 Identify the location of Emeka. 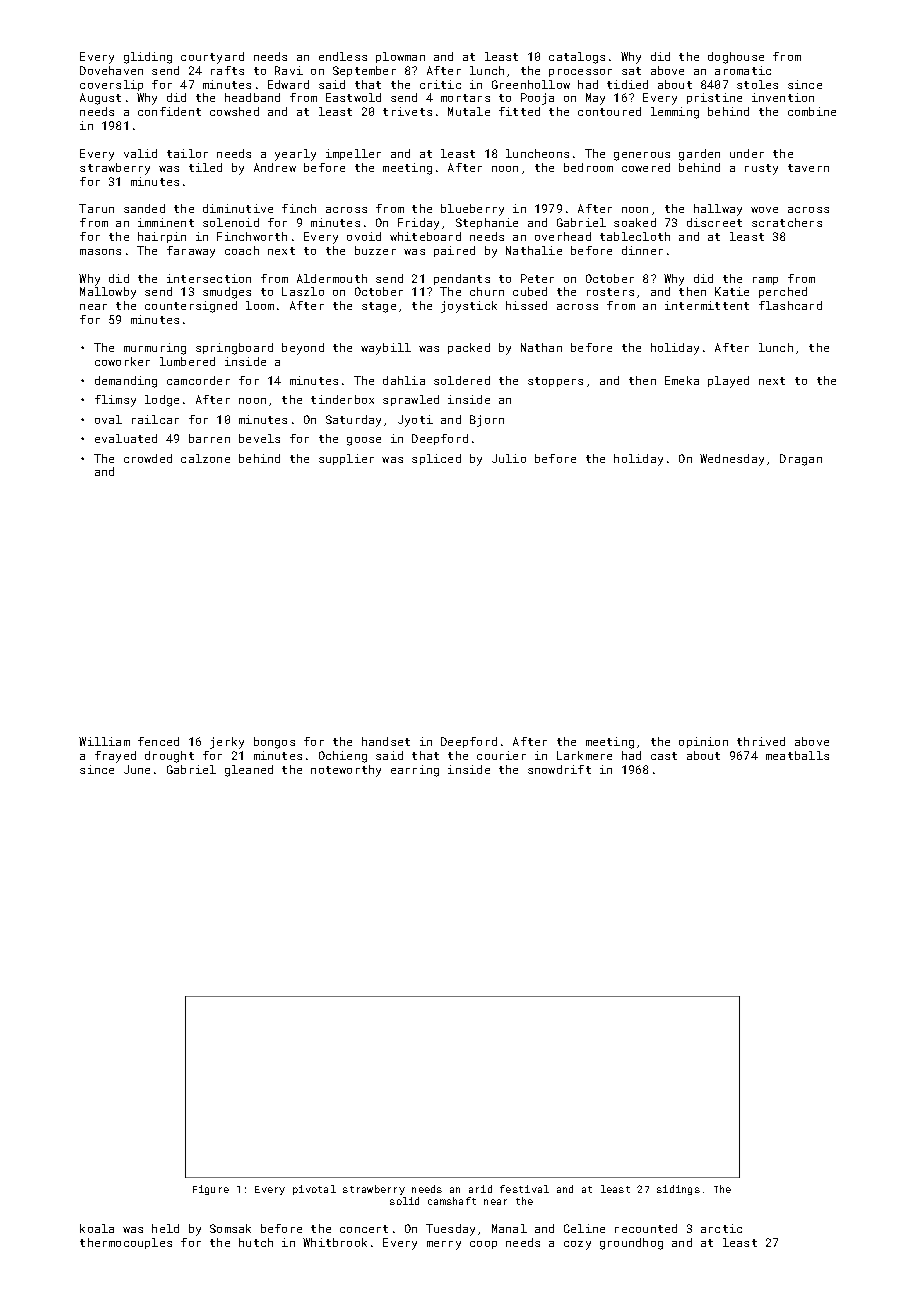
(682, 380).
